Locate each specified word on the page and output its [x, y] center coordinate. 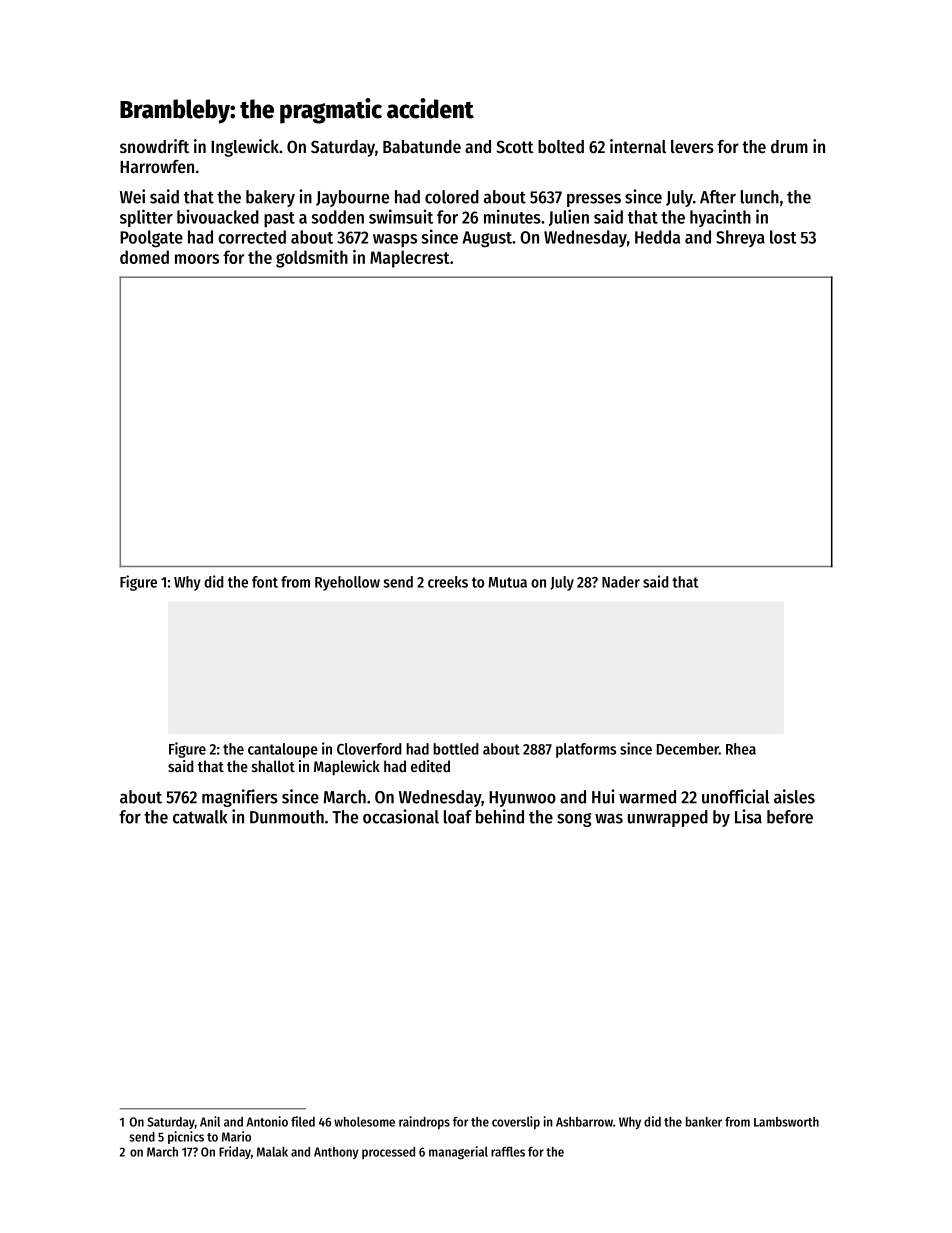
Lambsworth [786, 1122]
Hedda [657, 237]
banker [704, 1122]
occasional [401, 816]
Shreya [740, 238]
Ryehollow [347, 583]
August [487, 239]
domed [144, 257]
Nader [621, 582]
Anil [210, 1121]
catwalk [200, 817]
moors [197, 259]
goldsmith [312, 259]
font [265, 582]
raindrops [424, 1122]
